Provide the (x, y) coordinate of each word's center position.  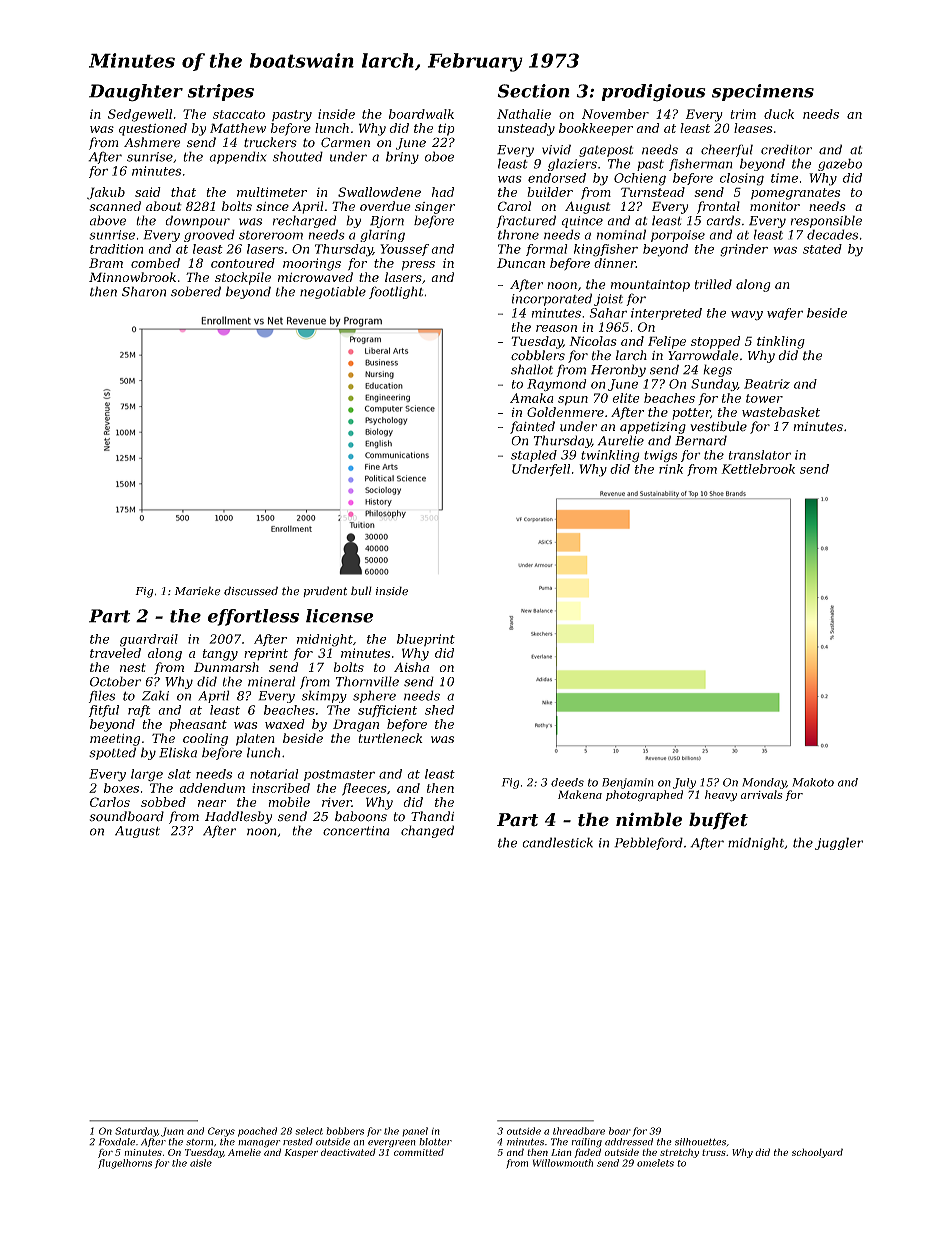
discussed (251, 591)
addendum (212, 788)
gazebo (840, 164)
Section (533, 91)
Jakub (106, 193)
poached (257, 1132)
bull (361, 590)
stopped (715, 342)
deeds (567, 782)
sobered (196, 291)
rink (671, 469)
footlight (396, 292)
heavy (721, 796)
